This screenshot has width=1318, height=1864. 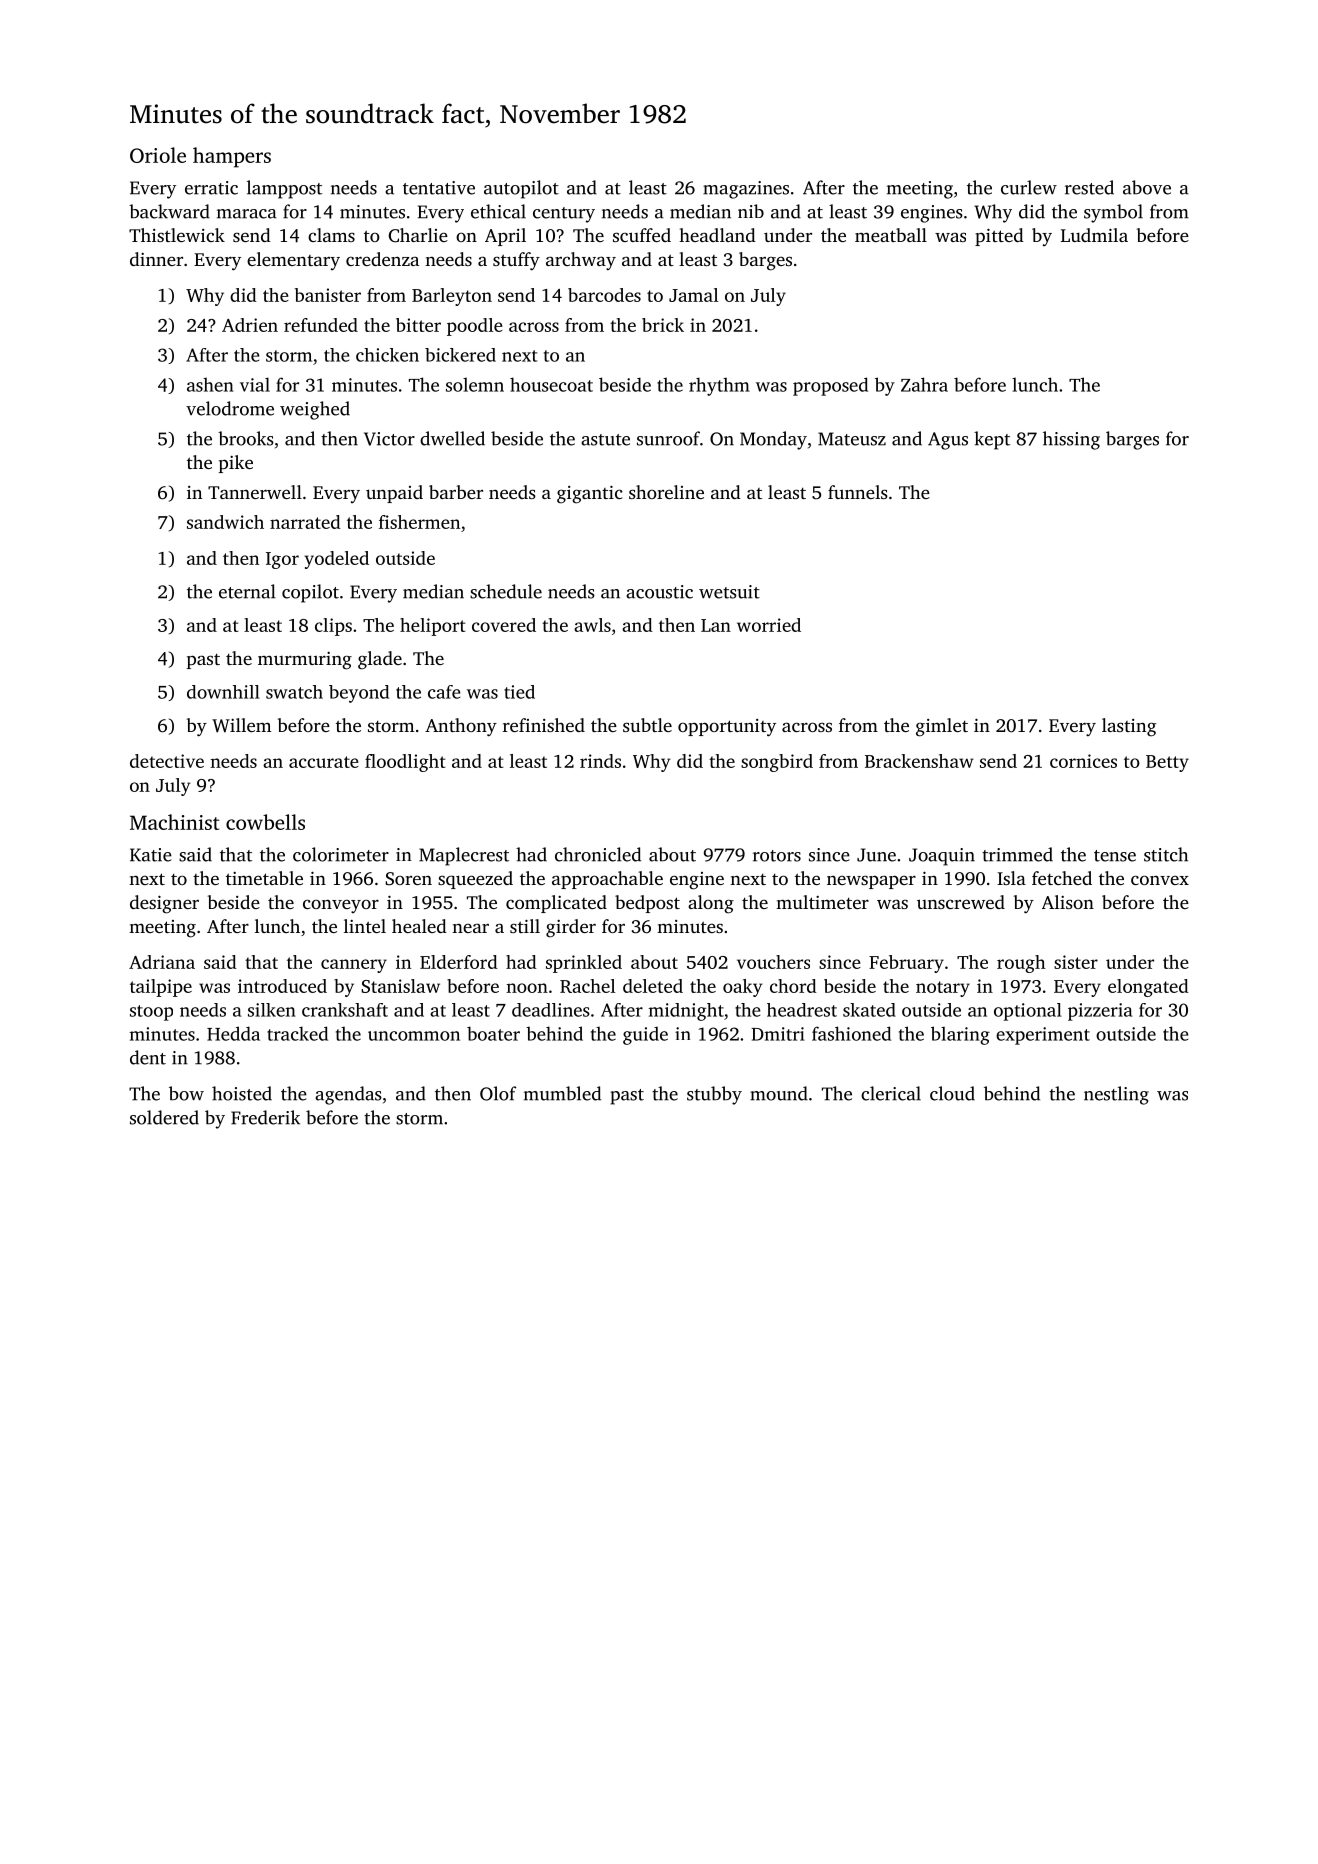 What do you see at coordinates (521, 189) in the screenshot?
I see `autopilot` at bounding box center [521, 189].
